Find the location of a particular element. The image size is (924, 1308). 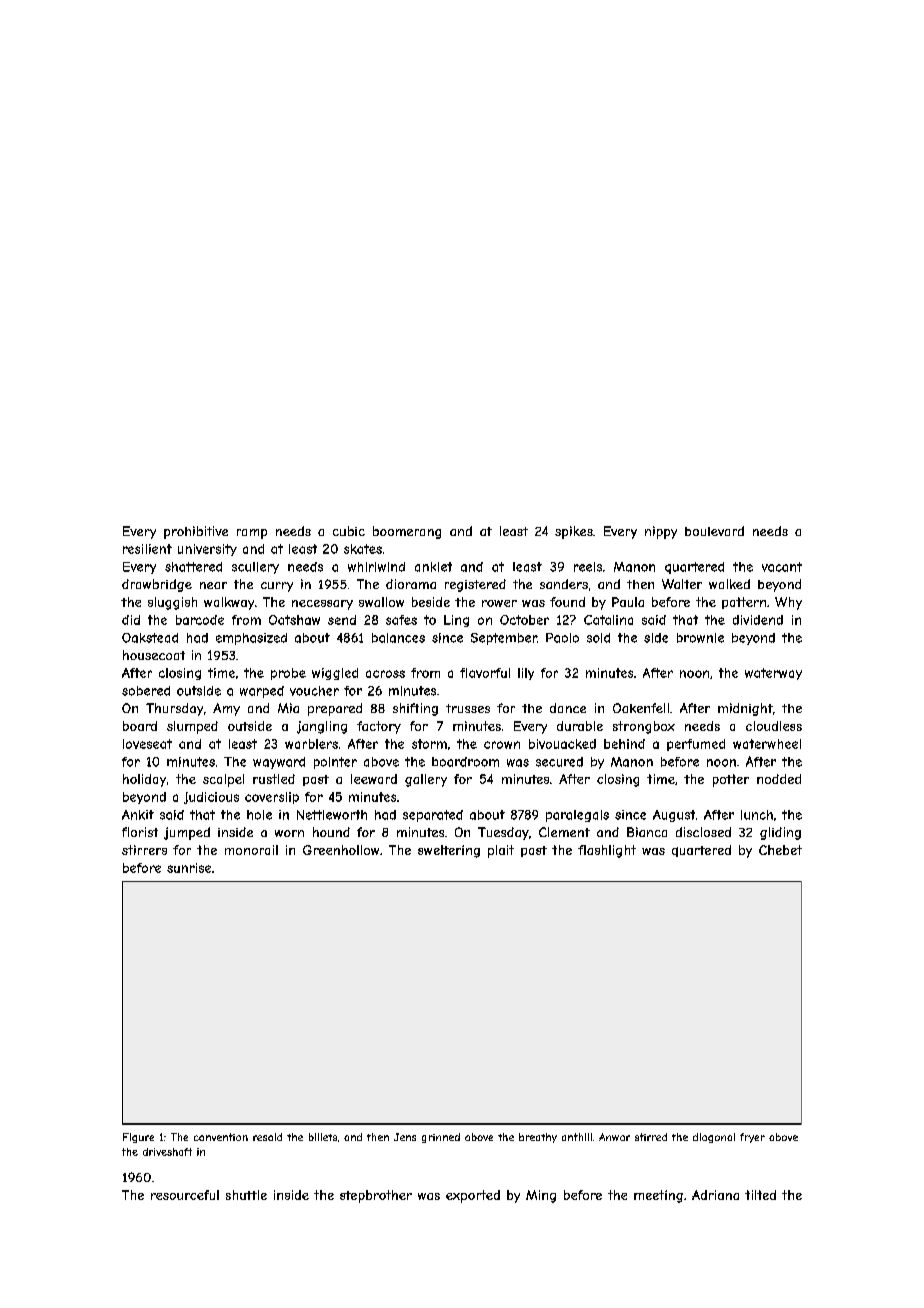

stirred is located at coordinates (651, 1137).
